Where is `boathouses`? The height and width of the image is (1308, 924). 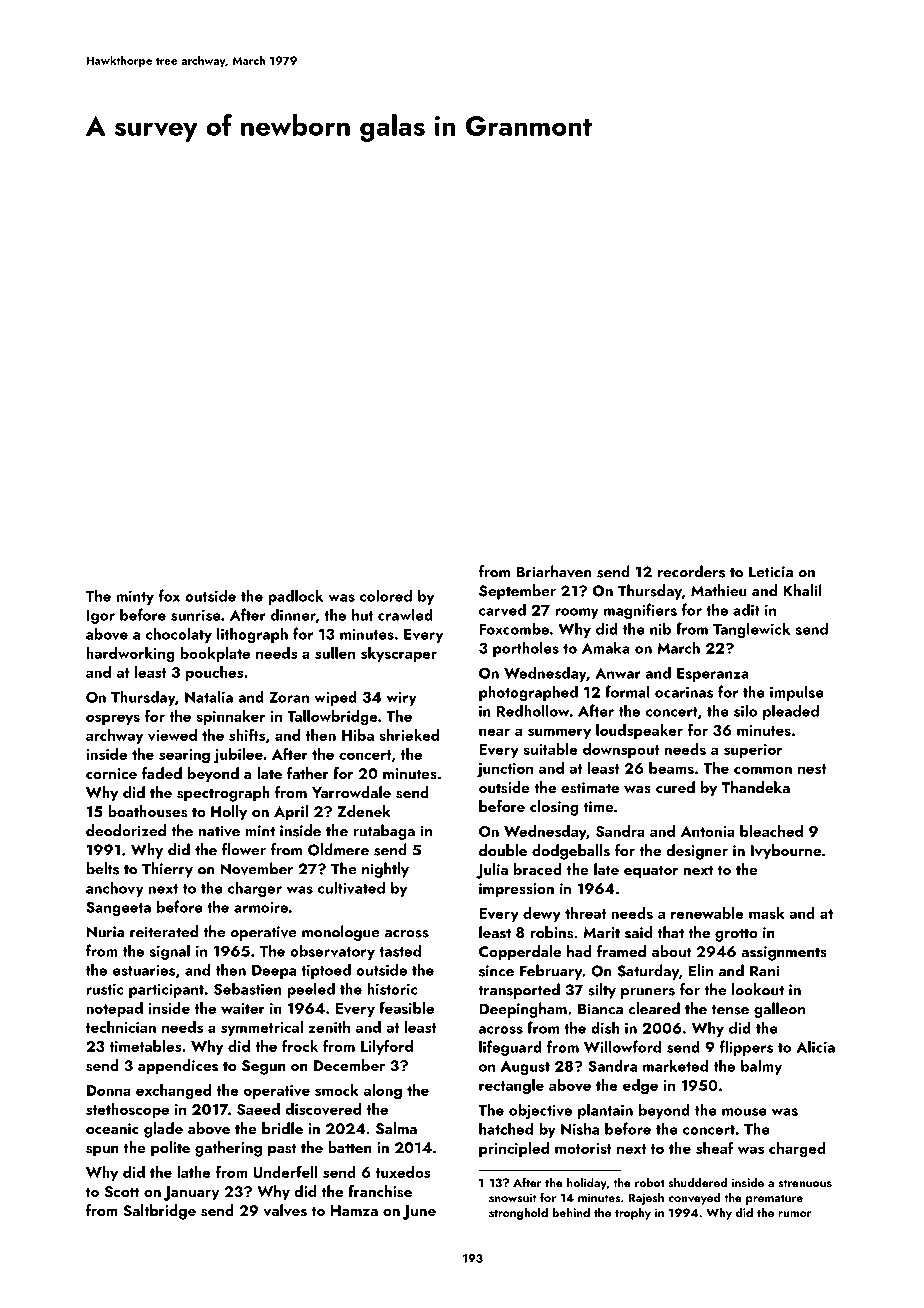
boathouses is located at coordinates (147, 811).
